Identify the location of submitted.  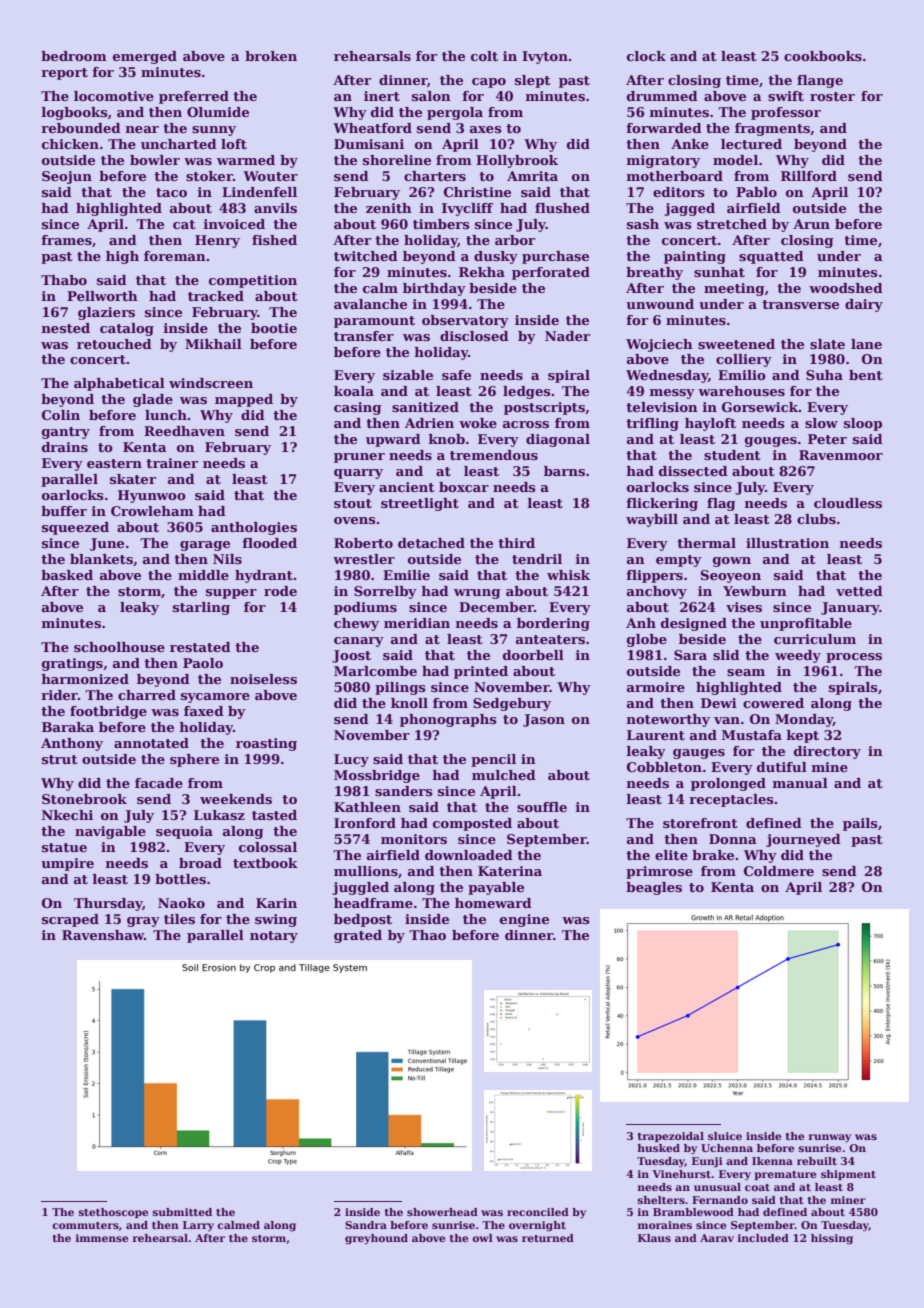
(182, 1212).
